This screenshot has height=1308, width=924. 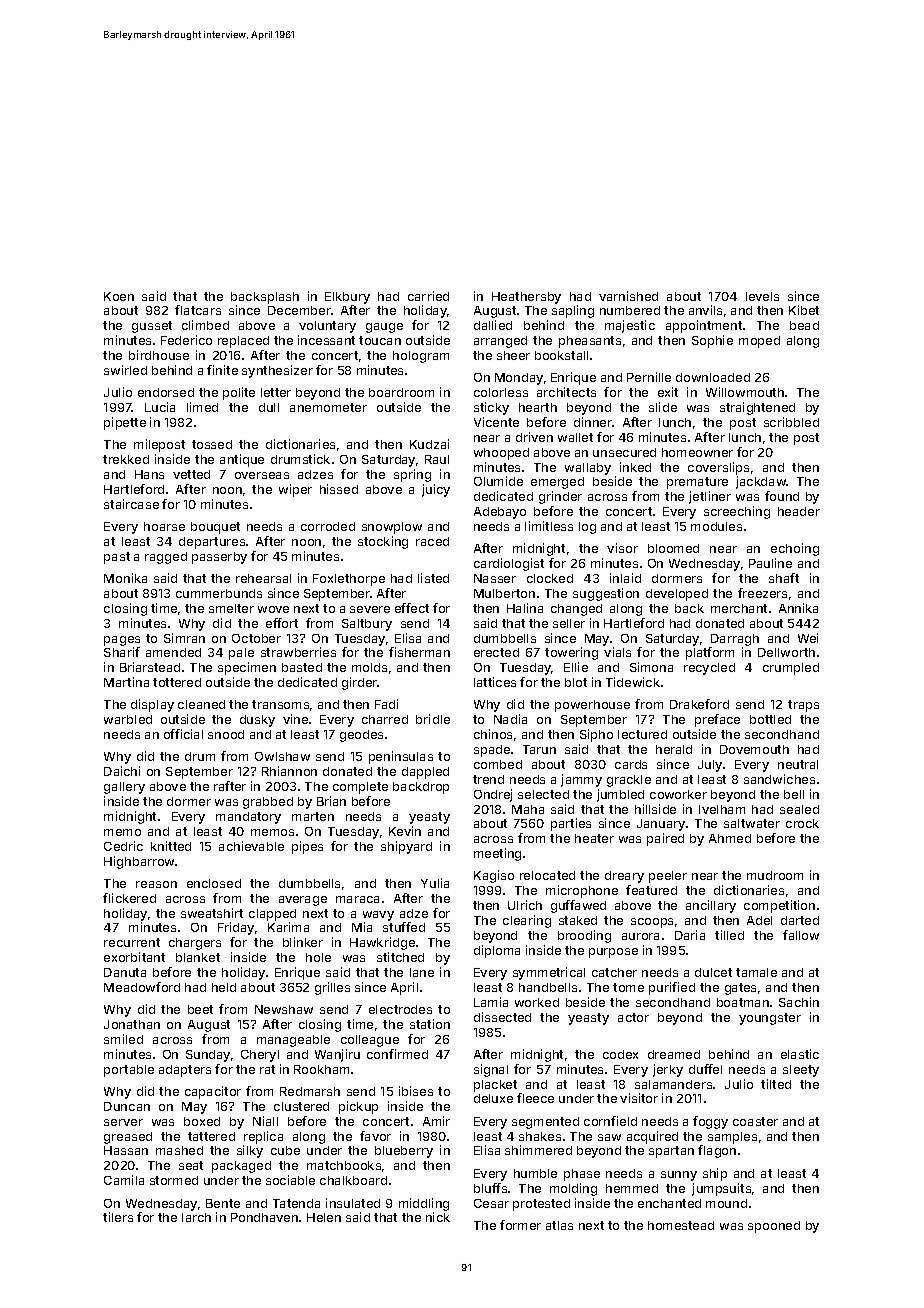 What do you see at coordinates (438, 1217) in the screenshot?
I see `nick` at bounding box center [438, 1217].
